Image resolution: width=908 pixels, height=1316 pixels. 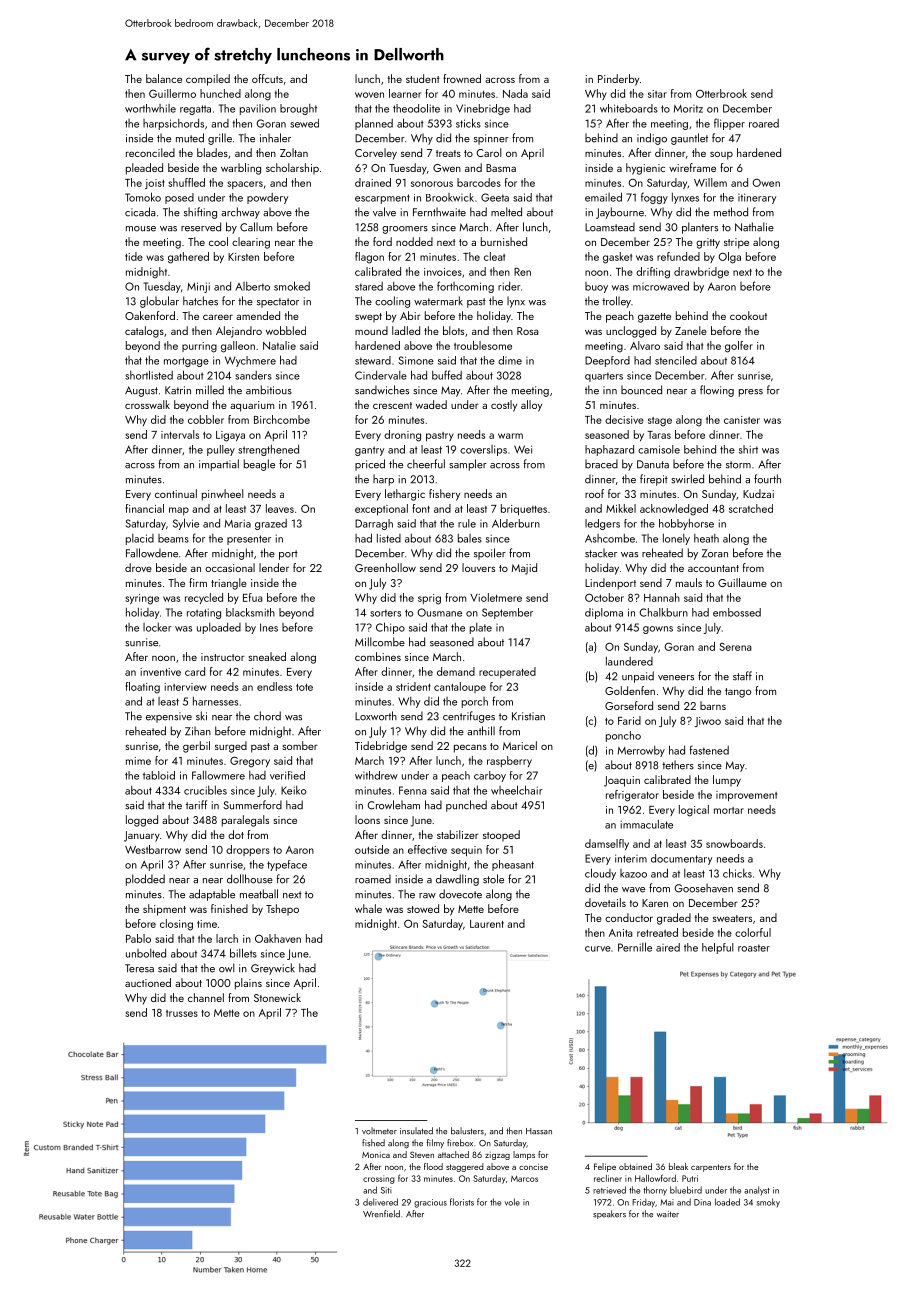 What do you see at coordinates (638, 677) in the page?
I see `unpaid` at bounding box center [638, 677].
